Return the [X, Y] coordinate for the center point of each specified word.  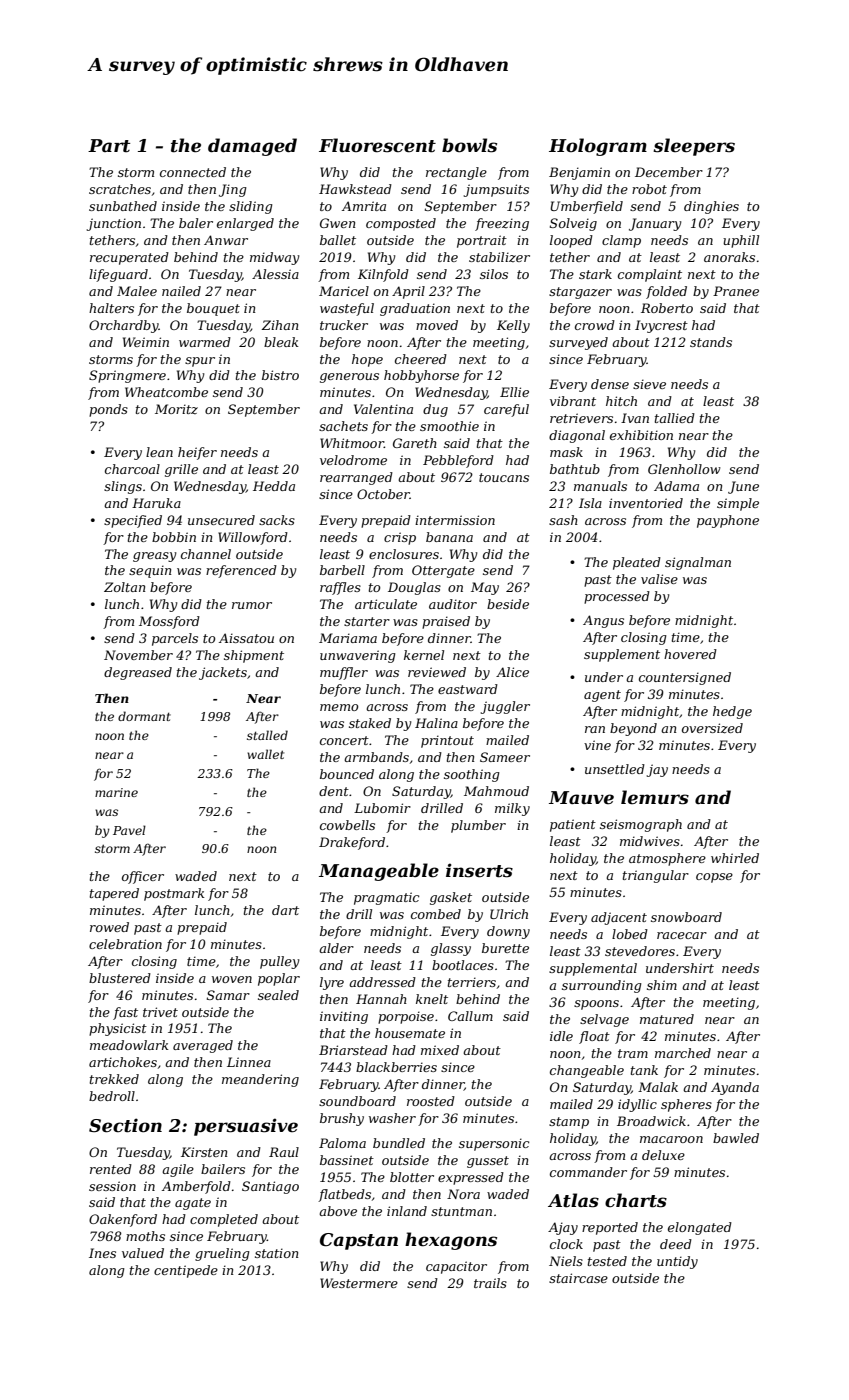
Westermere [359, 1283]
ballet [338, 240]
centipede [186, 1271]
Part [109, 146]
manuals [600, 486]
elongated [700, 1228]
